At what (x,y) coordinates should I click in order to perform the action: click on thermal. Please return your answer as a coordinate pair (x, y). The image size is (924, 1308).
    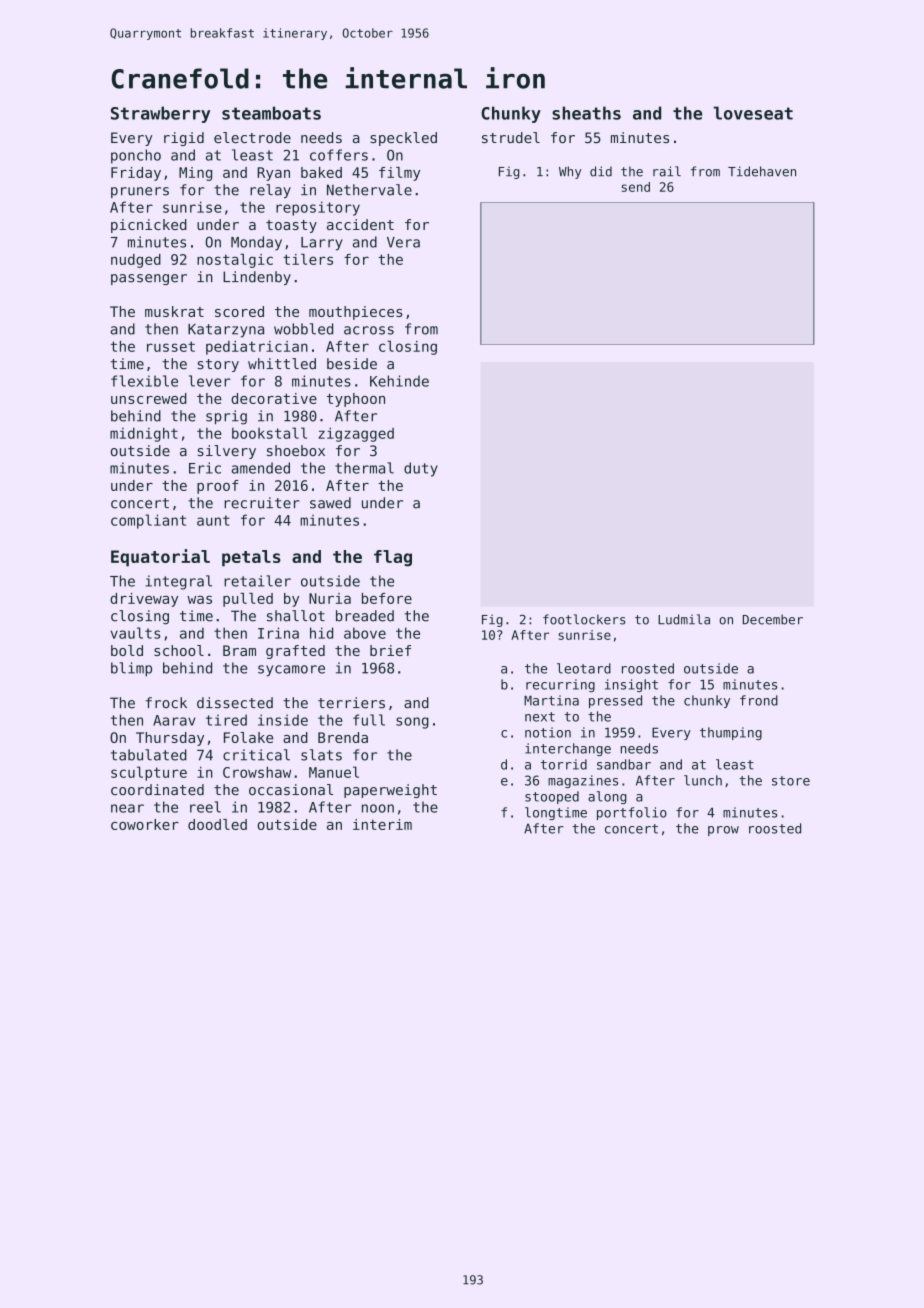
    Looking at the image, I should click on (364, 468).
